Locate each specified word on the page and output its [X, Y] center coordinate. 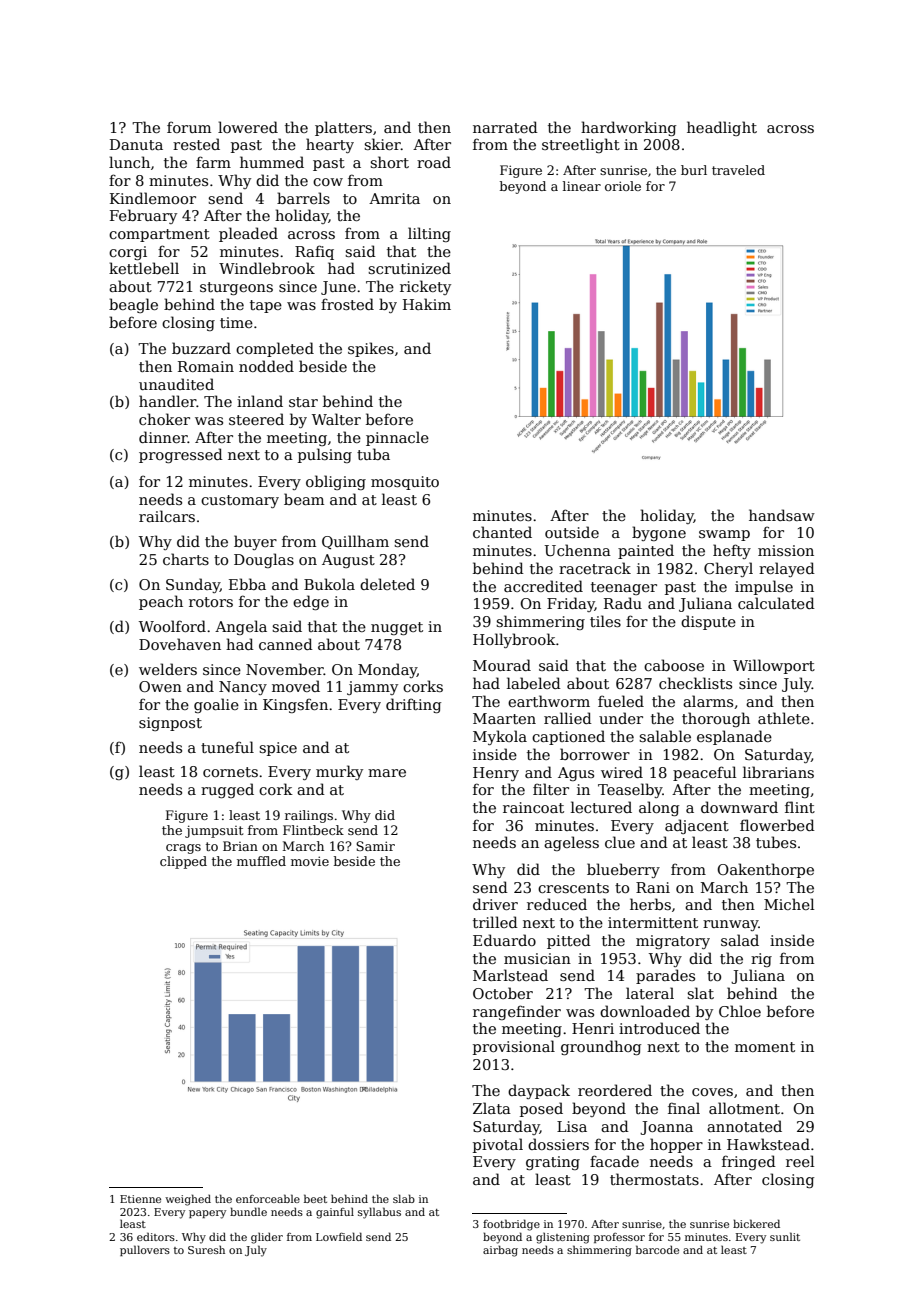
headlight [722, 128]
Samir [375, 846]
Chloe [740, 1011]
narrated [505, 127]
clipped [183, 862]
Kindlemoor [153, 198]
